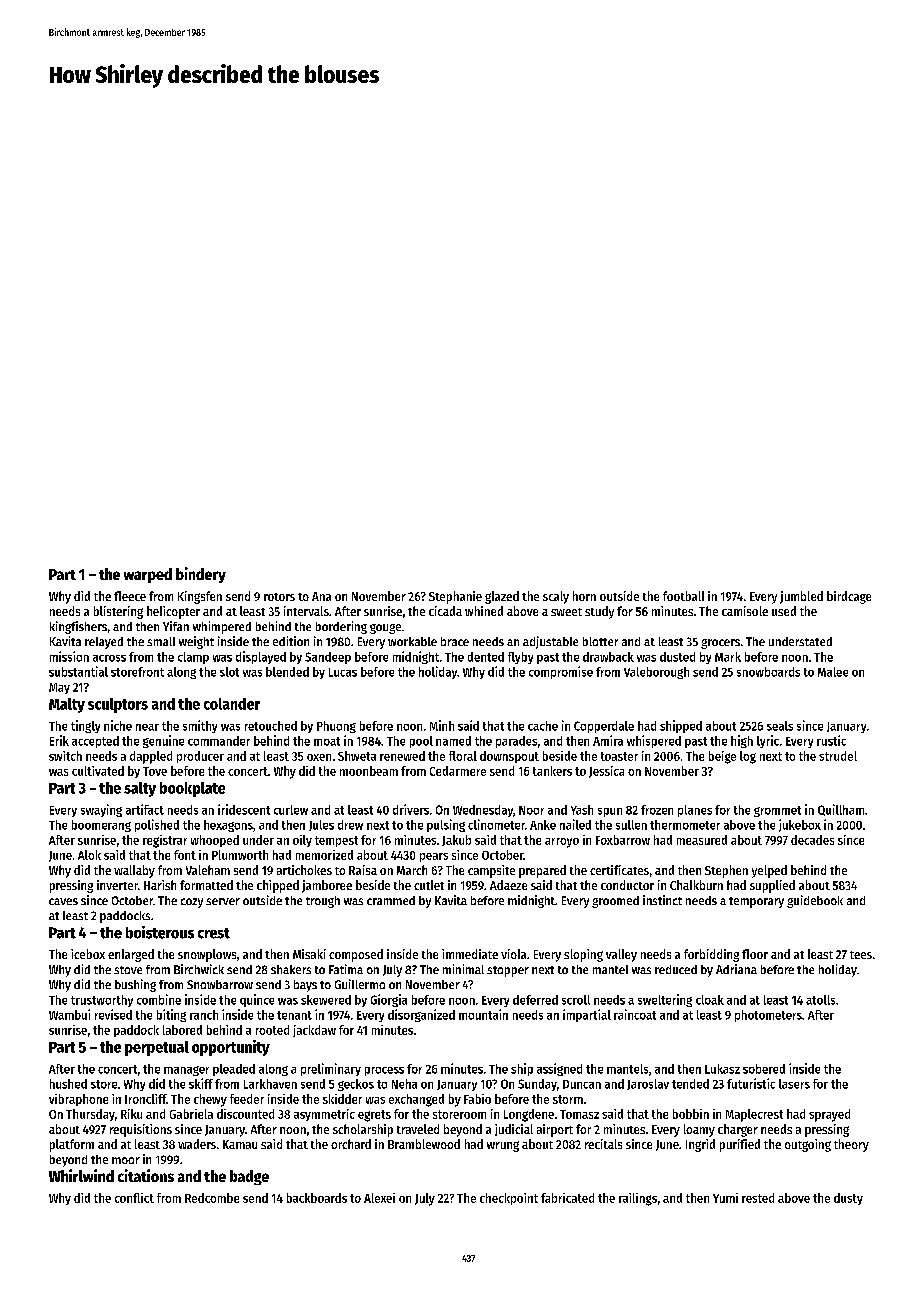  What do you see at coordinates (446, 825) in the image?
I see `pulsing` at bounding box center [446, 825].
